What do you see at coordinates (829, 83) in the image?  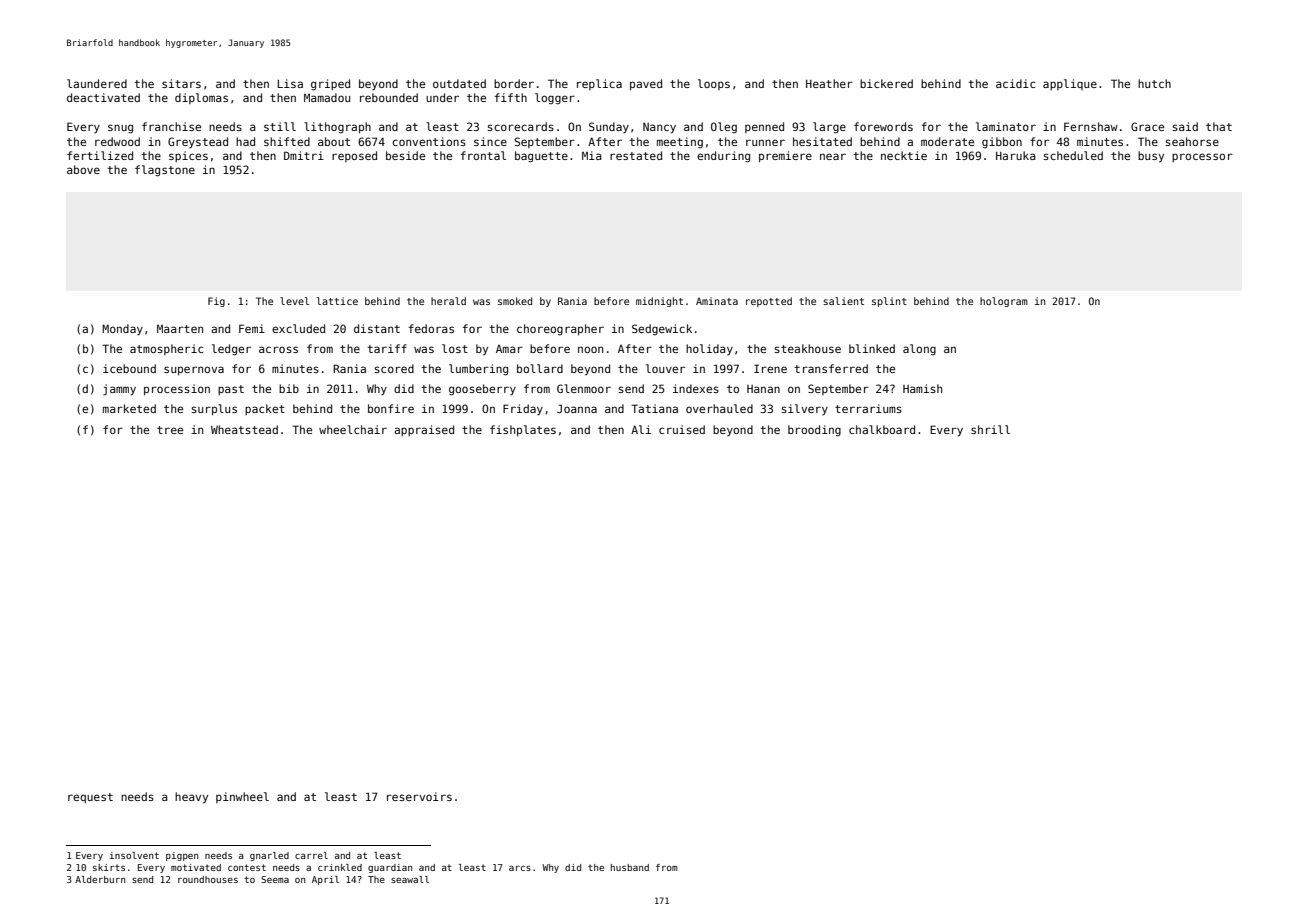 I see `Heather` at bounding box center [829, 83].
